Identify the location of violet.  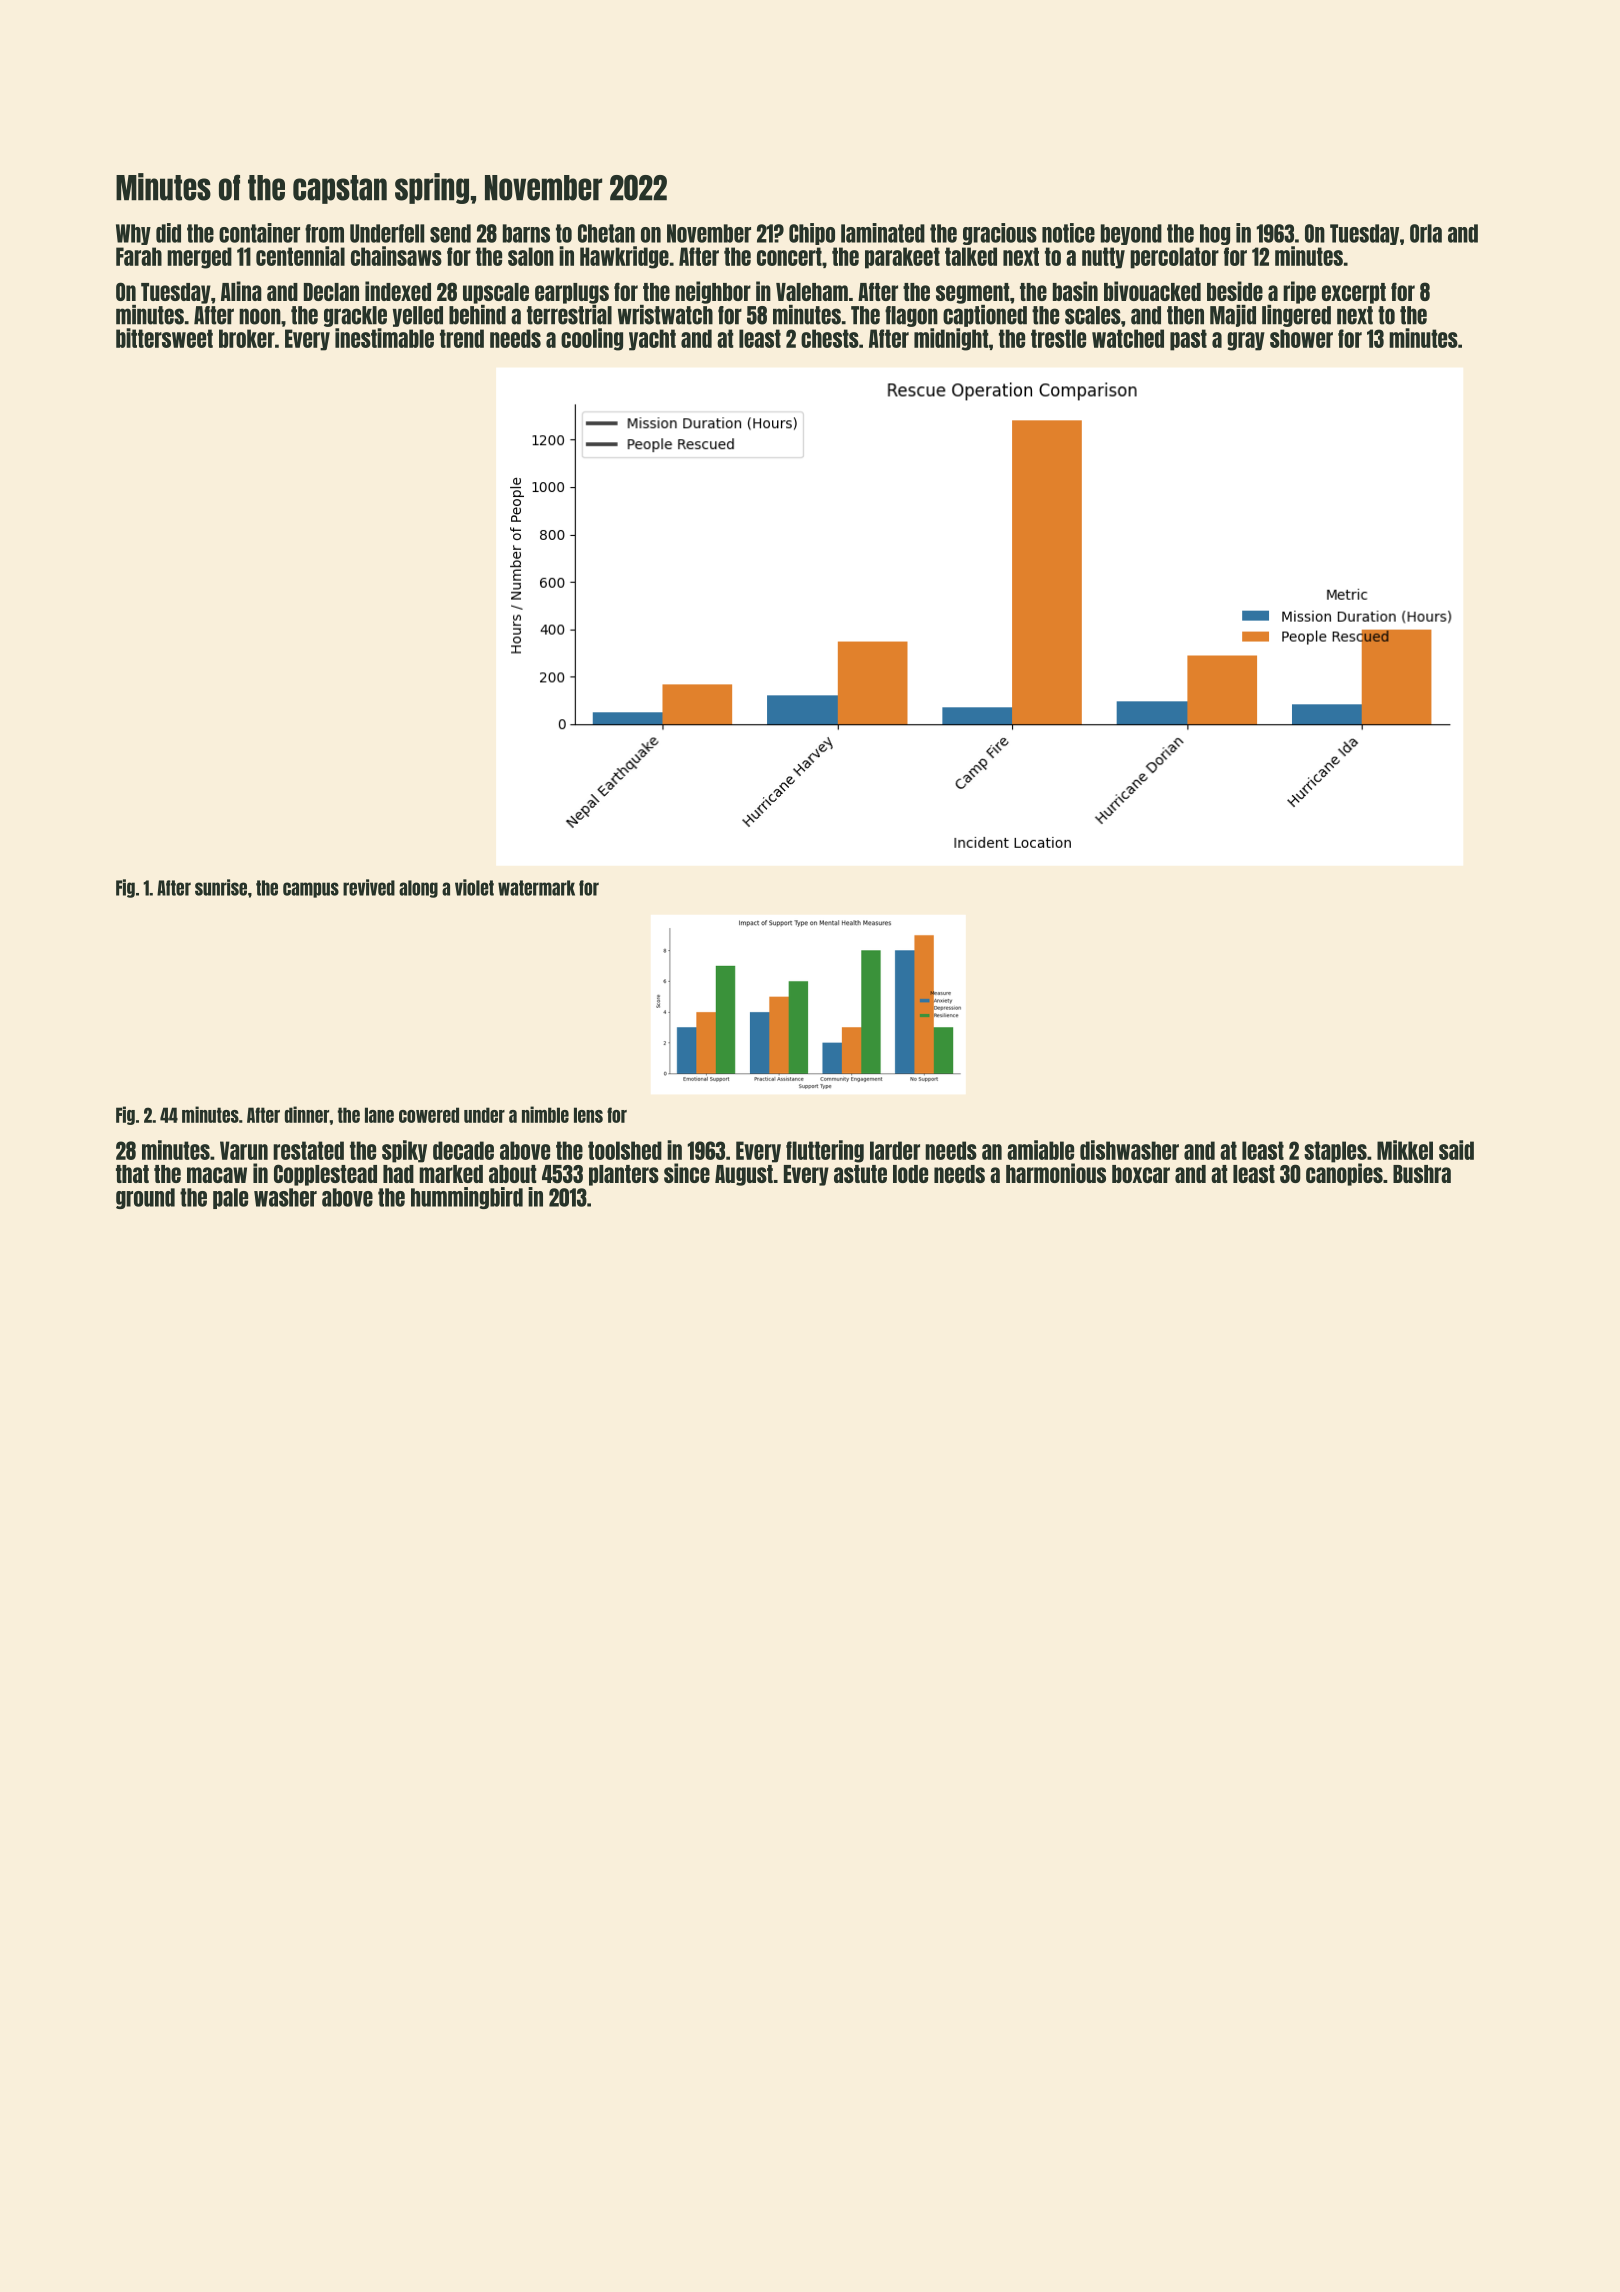
(474, 887).
